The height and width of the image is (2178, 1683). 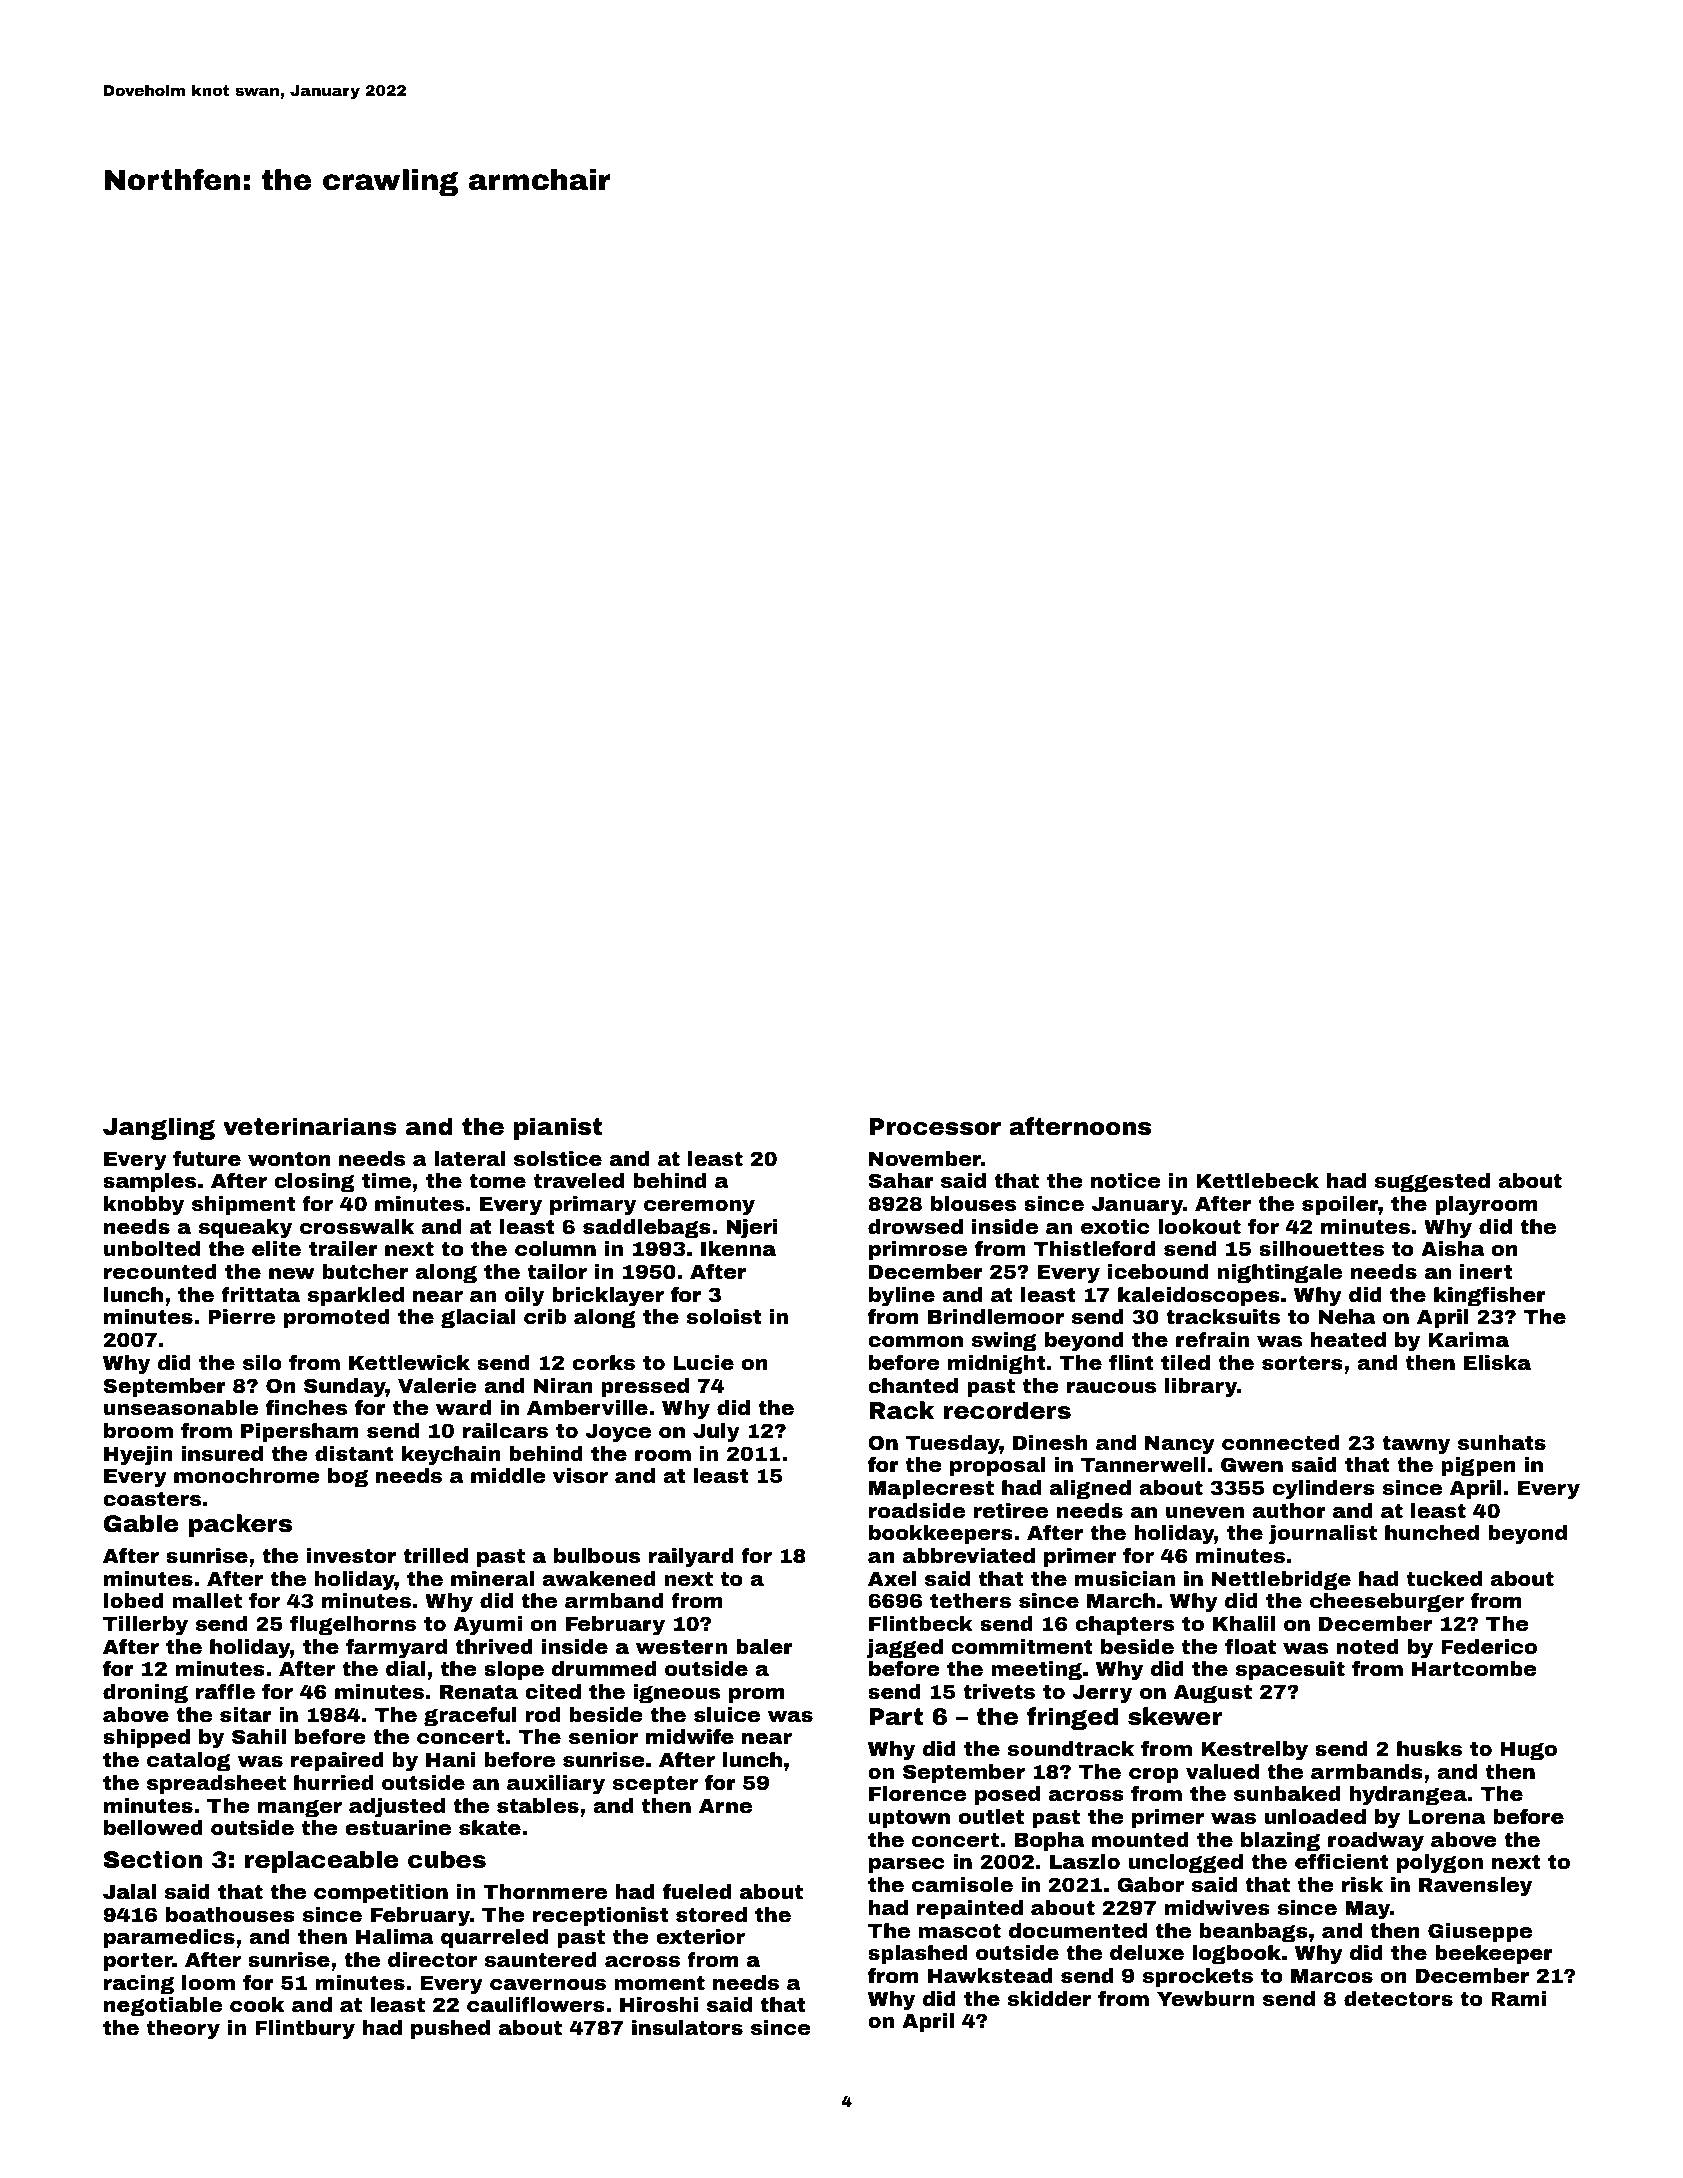 I want to click on Valerie, so click(x=437, y=1385).
